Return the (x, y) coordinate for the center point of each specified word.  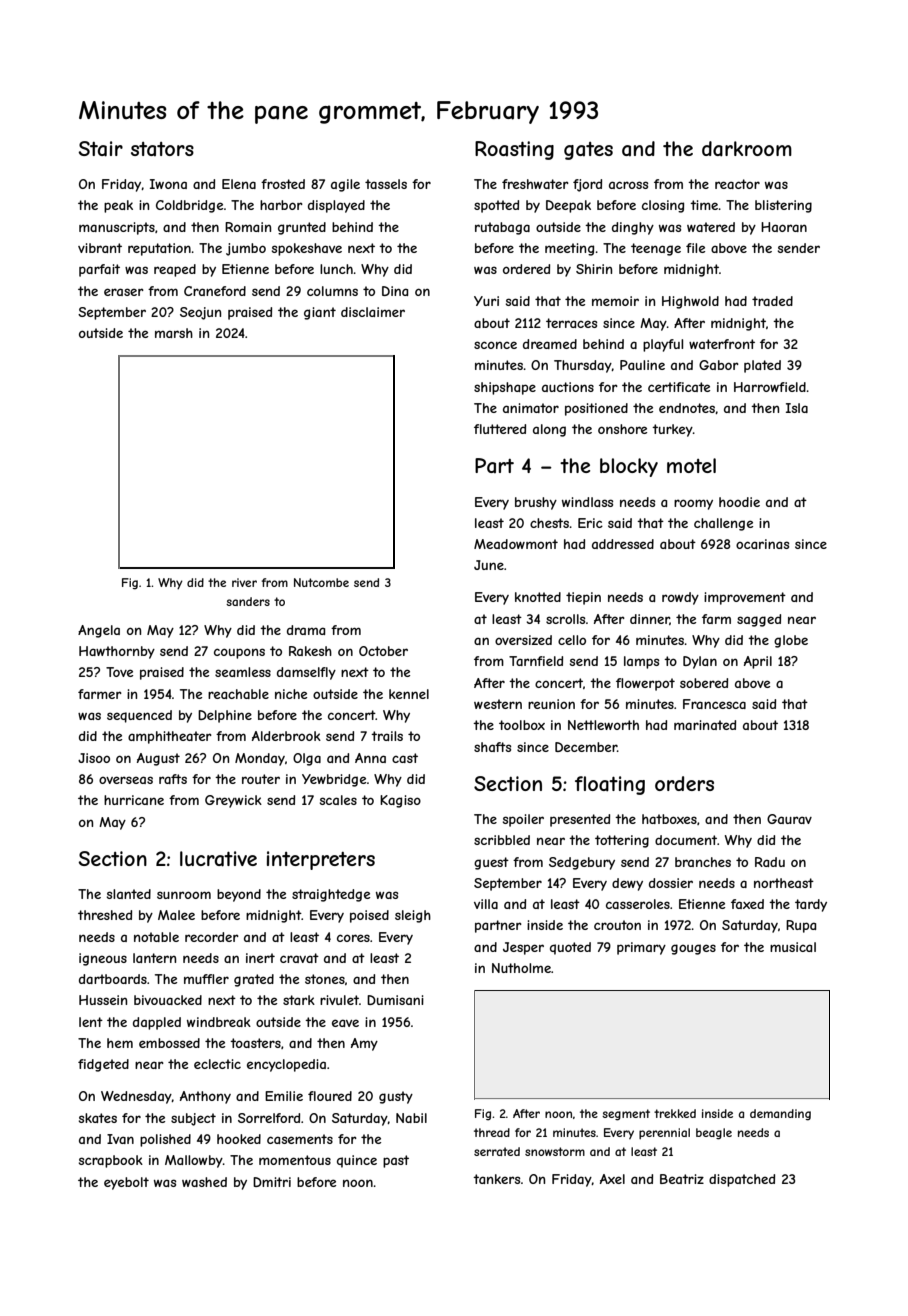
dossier (671, 883)
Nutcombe (321, 582)
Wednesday (136, 1097)
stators (162, 149)
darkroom (747, 149)
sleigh (413, 916)
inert (260, 958)
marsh (174, 333)
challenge (723, 524)
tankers (496, 1179)
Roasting (514, 150)
